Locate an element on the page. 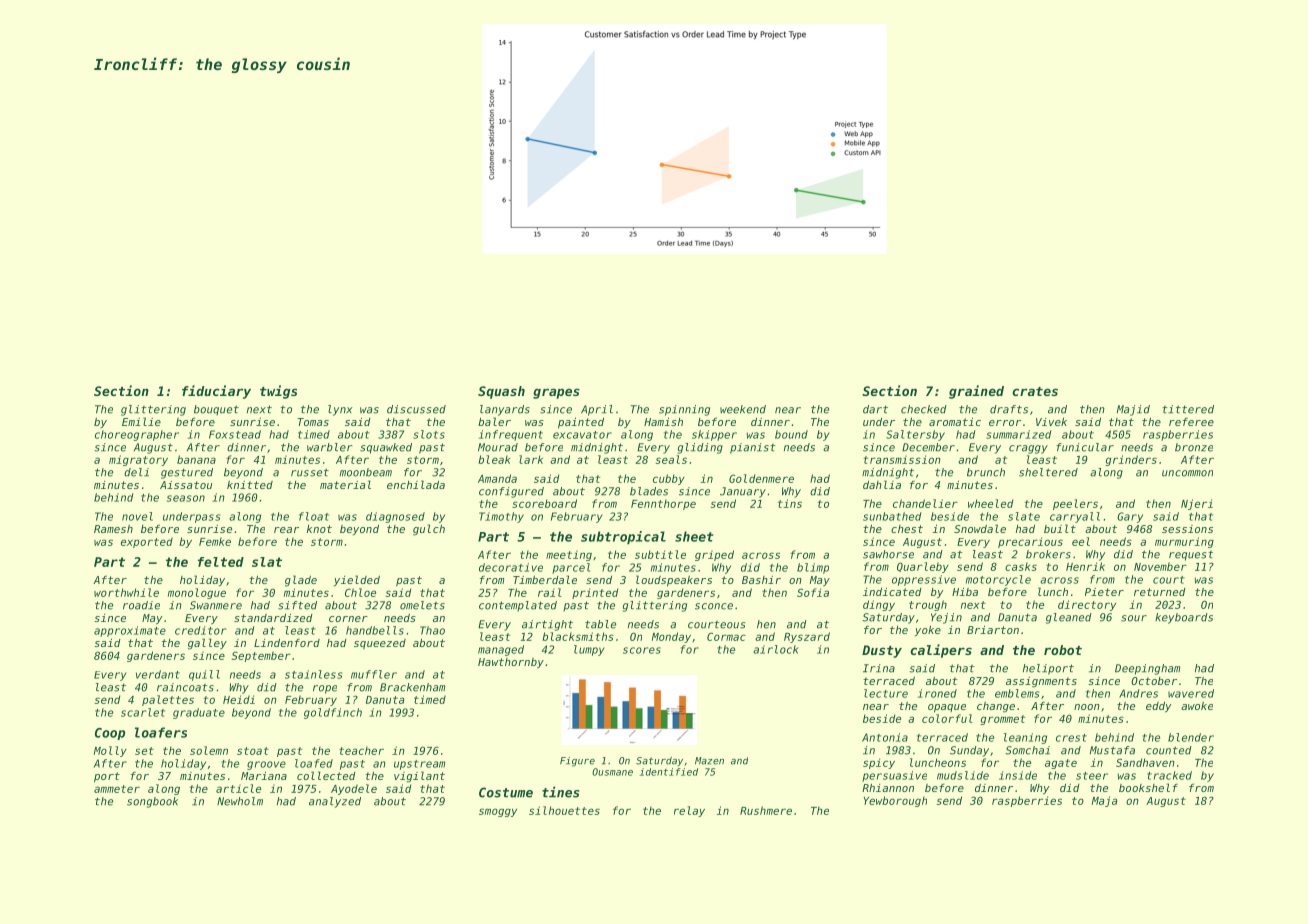 This document has height=924, width=1308. Andres is located at coordinates (1138, 693).
